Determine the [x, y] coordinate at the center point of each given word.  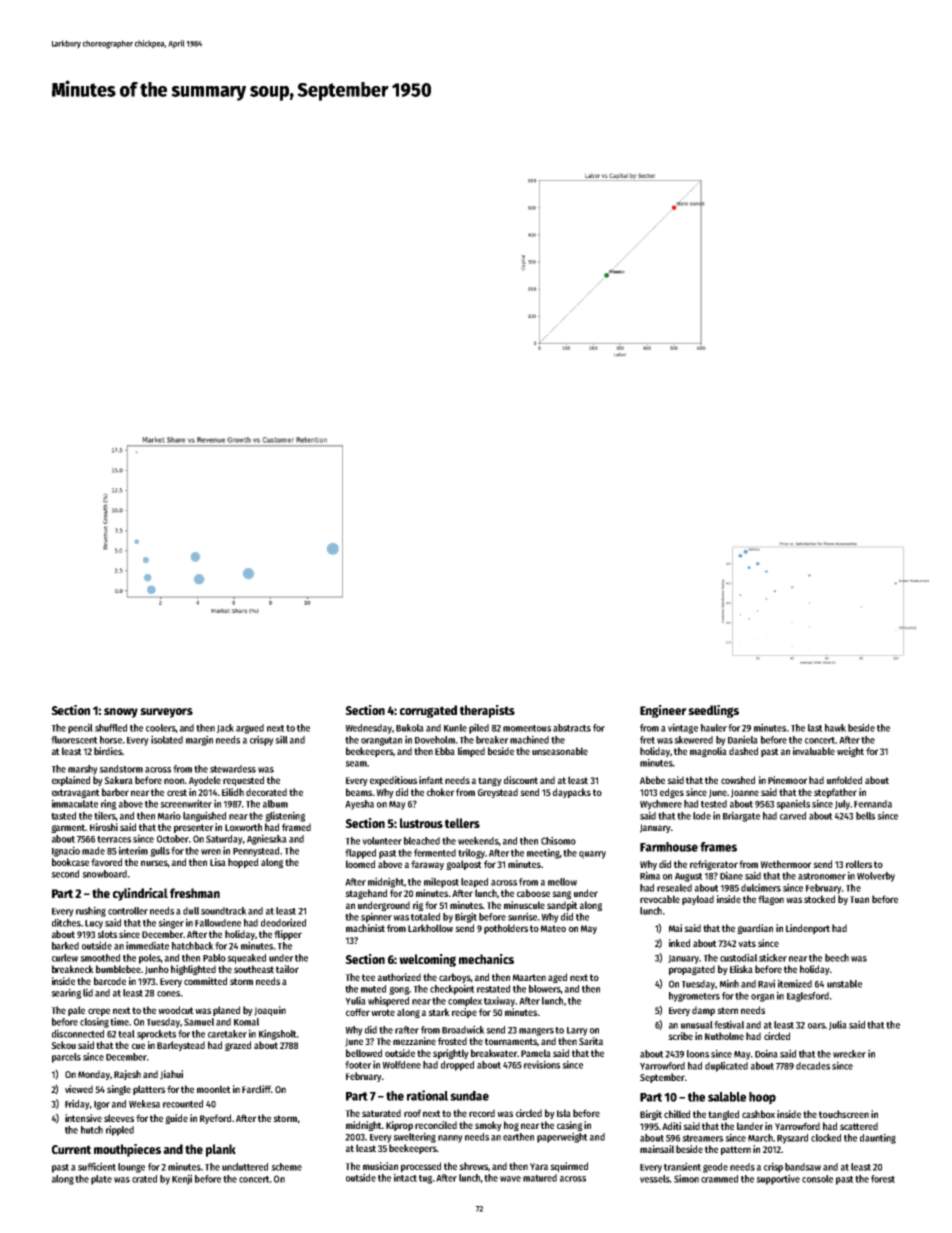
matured [540, 1178]
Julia [838, 1025]
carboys [455, 978]
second [65, 874]
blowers [545, 989]
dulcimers [761, 887]
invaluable [814, 751]
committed [205, 981]
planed [226, 1011]
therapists [487, 711]
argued [250, 729]
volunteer [382, 841]
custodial [738, 957]
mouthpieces [127, 1150]
